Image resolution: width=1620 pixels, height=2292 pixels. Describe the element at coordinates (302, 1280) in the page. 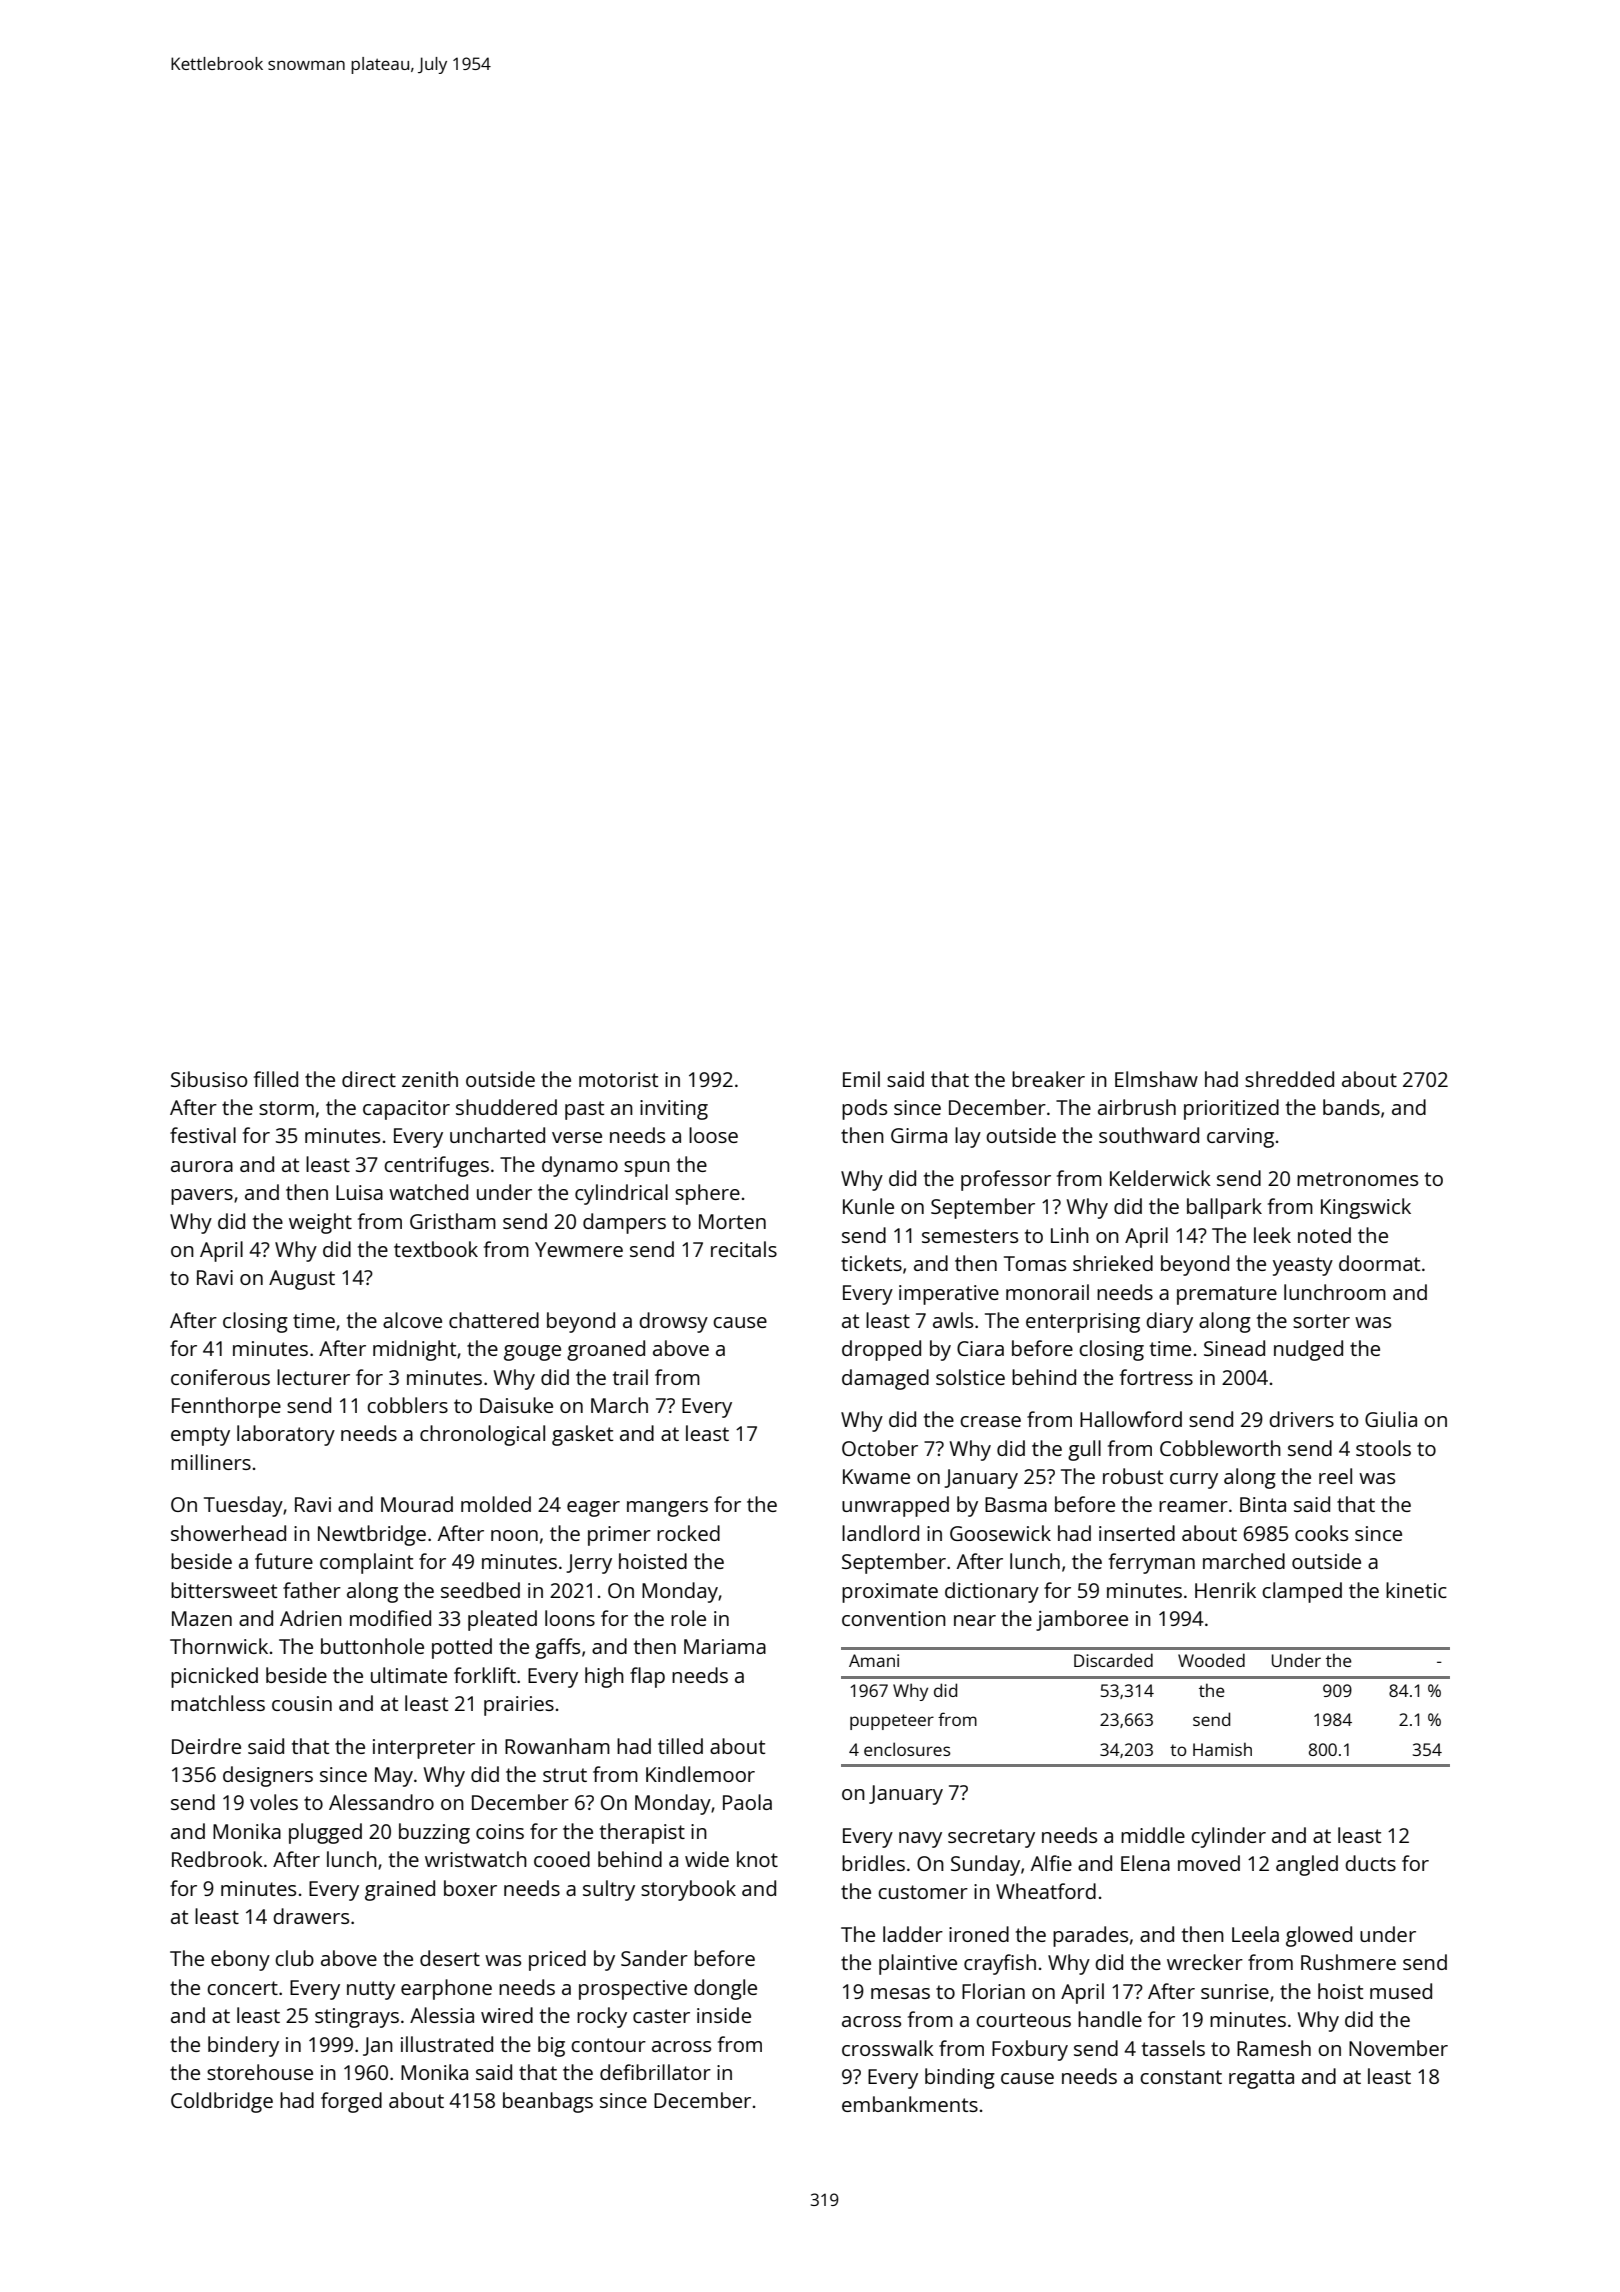

I see `August` at that location.
